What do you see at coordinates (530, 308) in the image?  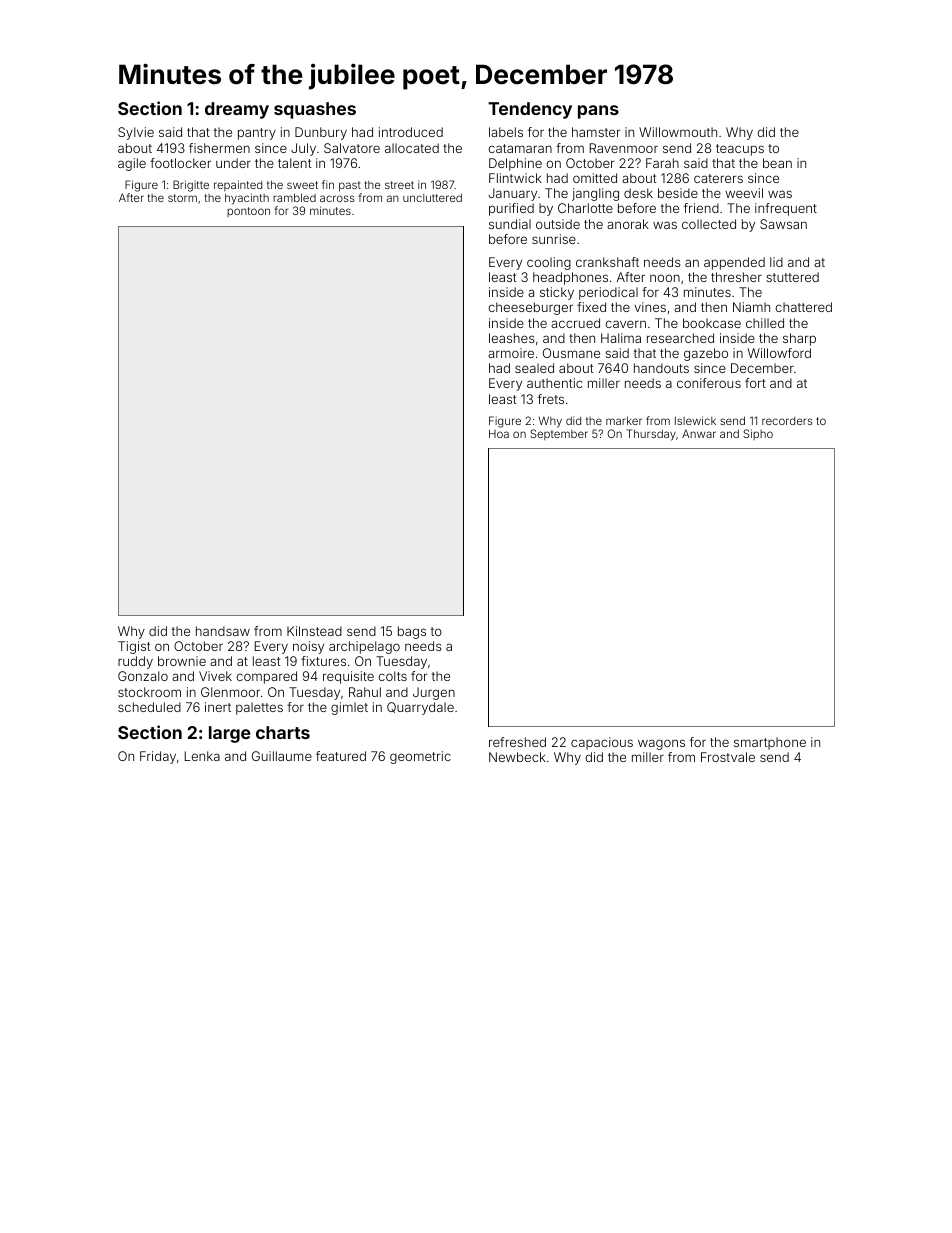 I see `cheeseburger` at bounding box center [530, 308].
